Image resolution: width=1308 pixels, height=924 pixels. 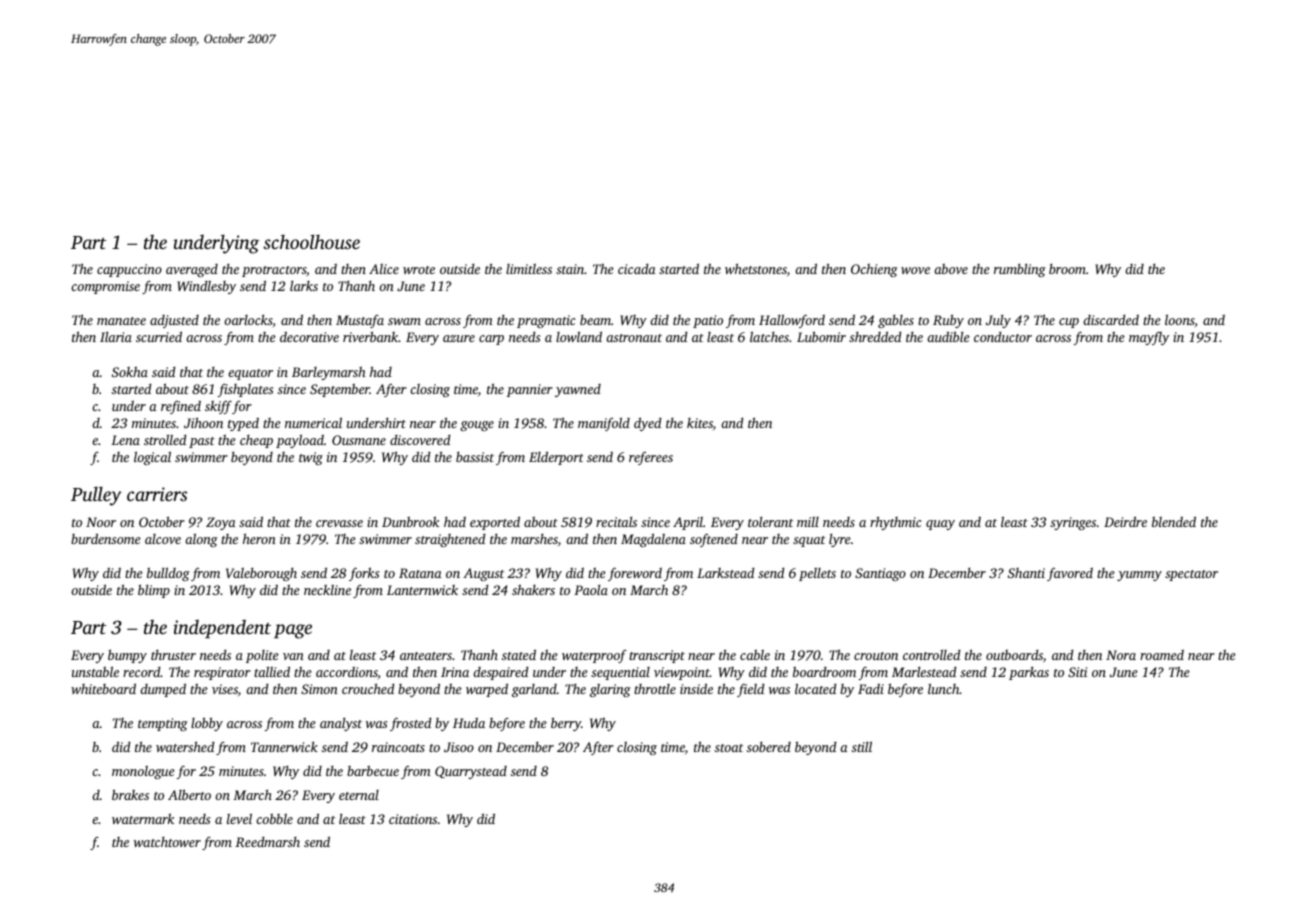 I want to click on latches, so click(x=769, y=336).
